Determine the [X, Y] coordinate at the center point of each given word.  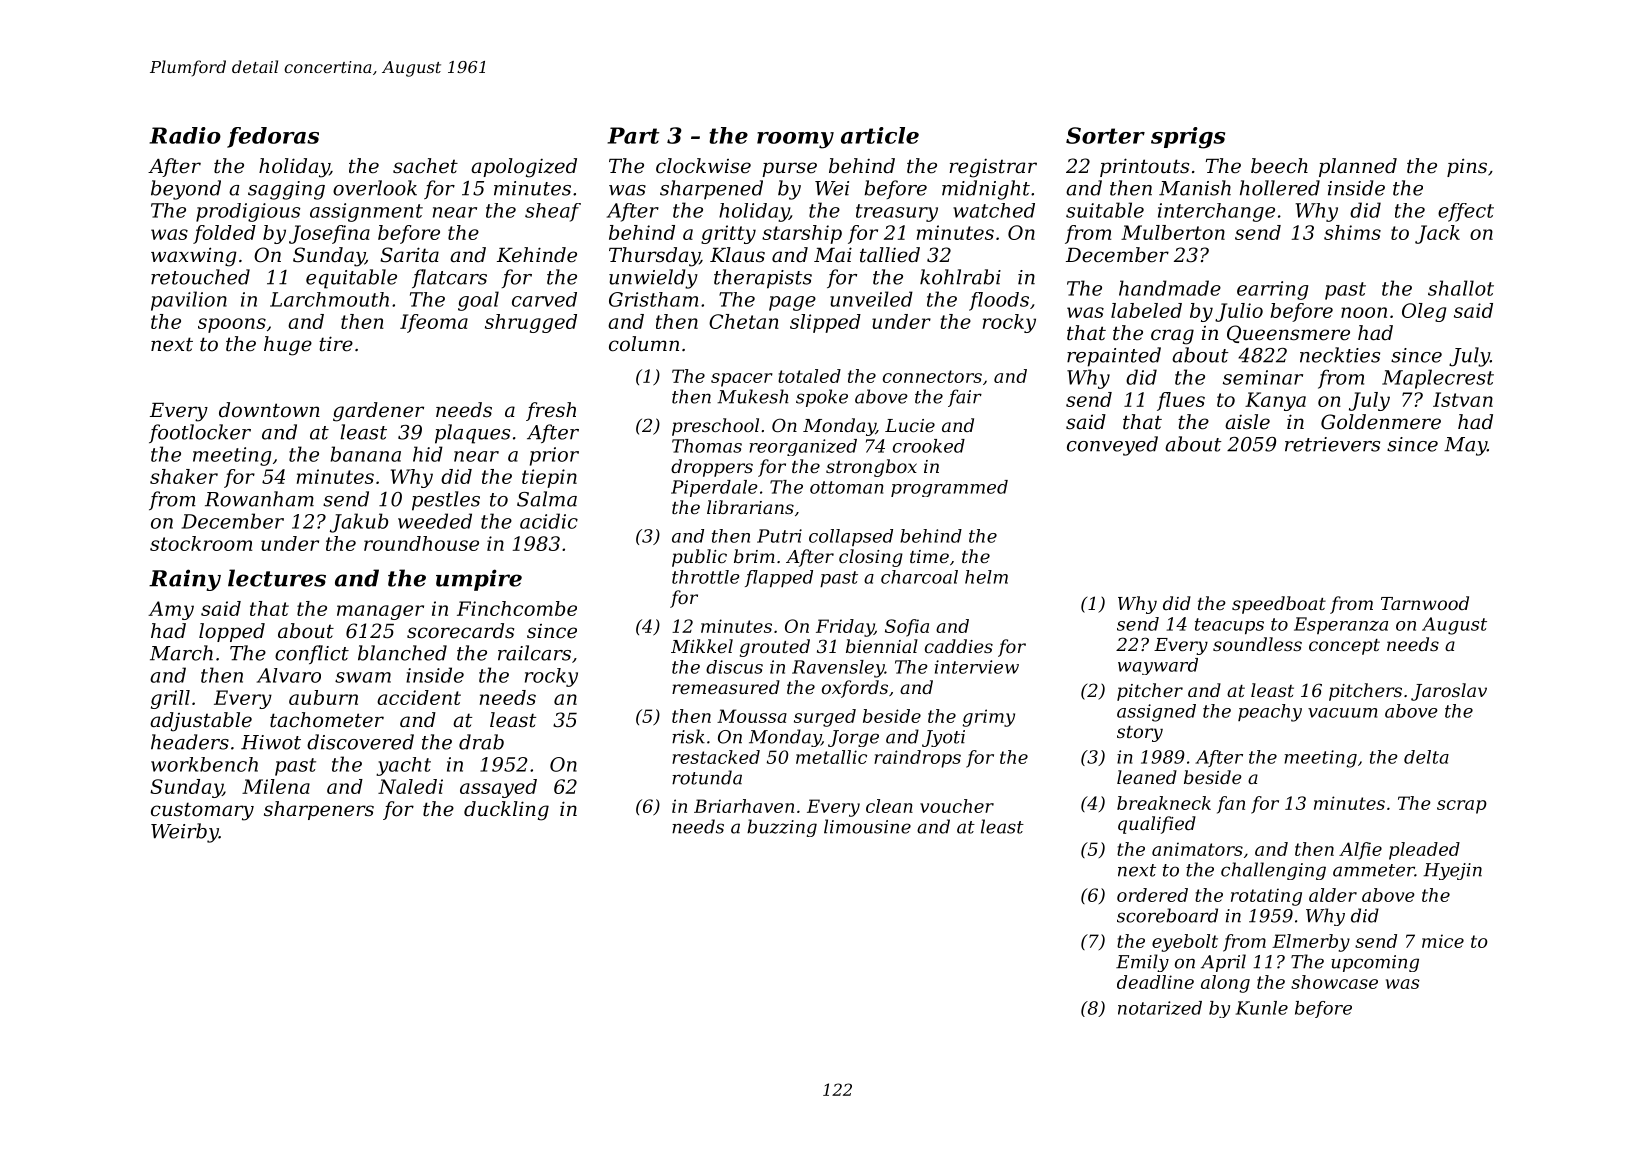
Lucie [910, 425]
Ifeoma [434, 323]
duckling [506, 811]
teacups [1229, 626]
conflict [312, 654]
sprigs [1188, 138]
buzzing [782, 828]
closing [871, 558]
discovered [360, 742]
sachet [425, 166]
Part [633, 135]
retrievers [1332, 444]
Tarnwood [1425, 603]
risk [688, 736]
